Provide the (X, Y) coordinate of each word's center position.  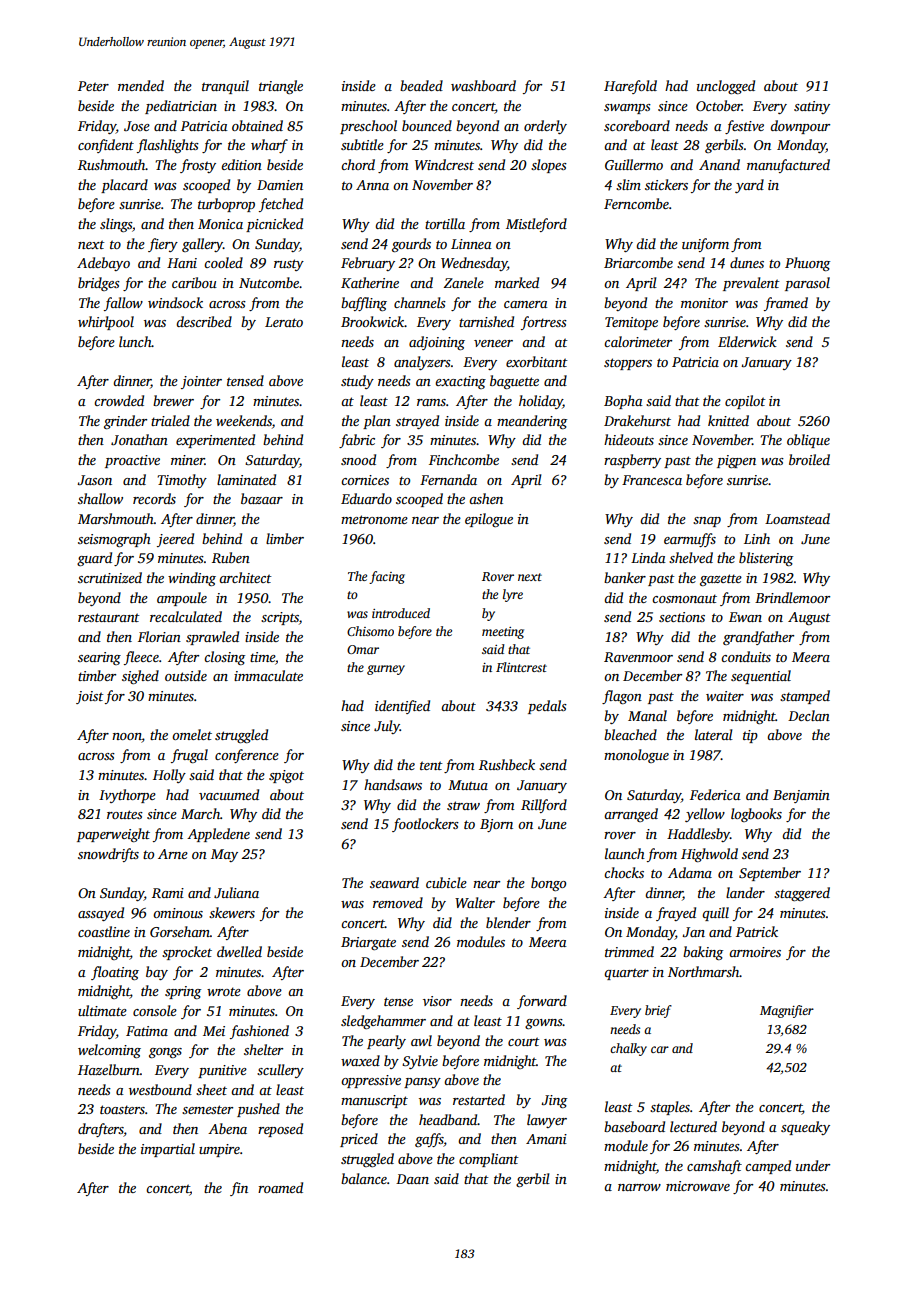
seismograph (114, 540)
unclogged (726, 87)
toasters (122, 1109)
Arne (173, 854)
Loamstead (797, 518)
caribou (194, 282)
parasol (807, 284)
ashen (486, 498)
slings (116, 225)
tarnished (486, 321)
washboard (483, 85)
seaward (394, 882)
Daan (412, 1179)
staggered (802, 894)
